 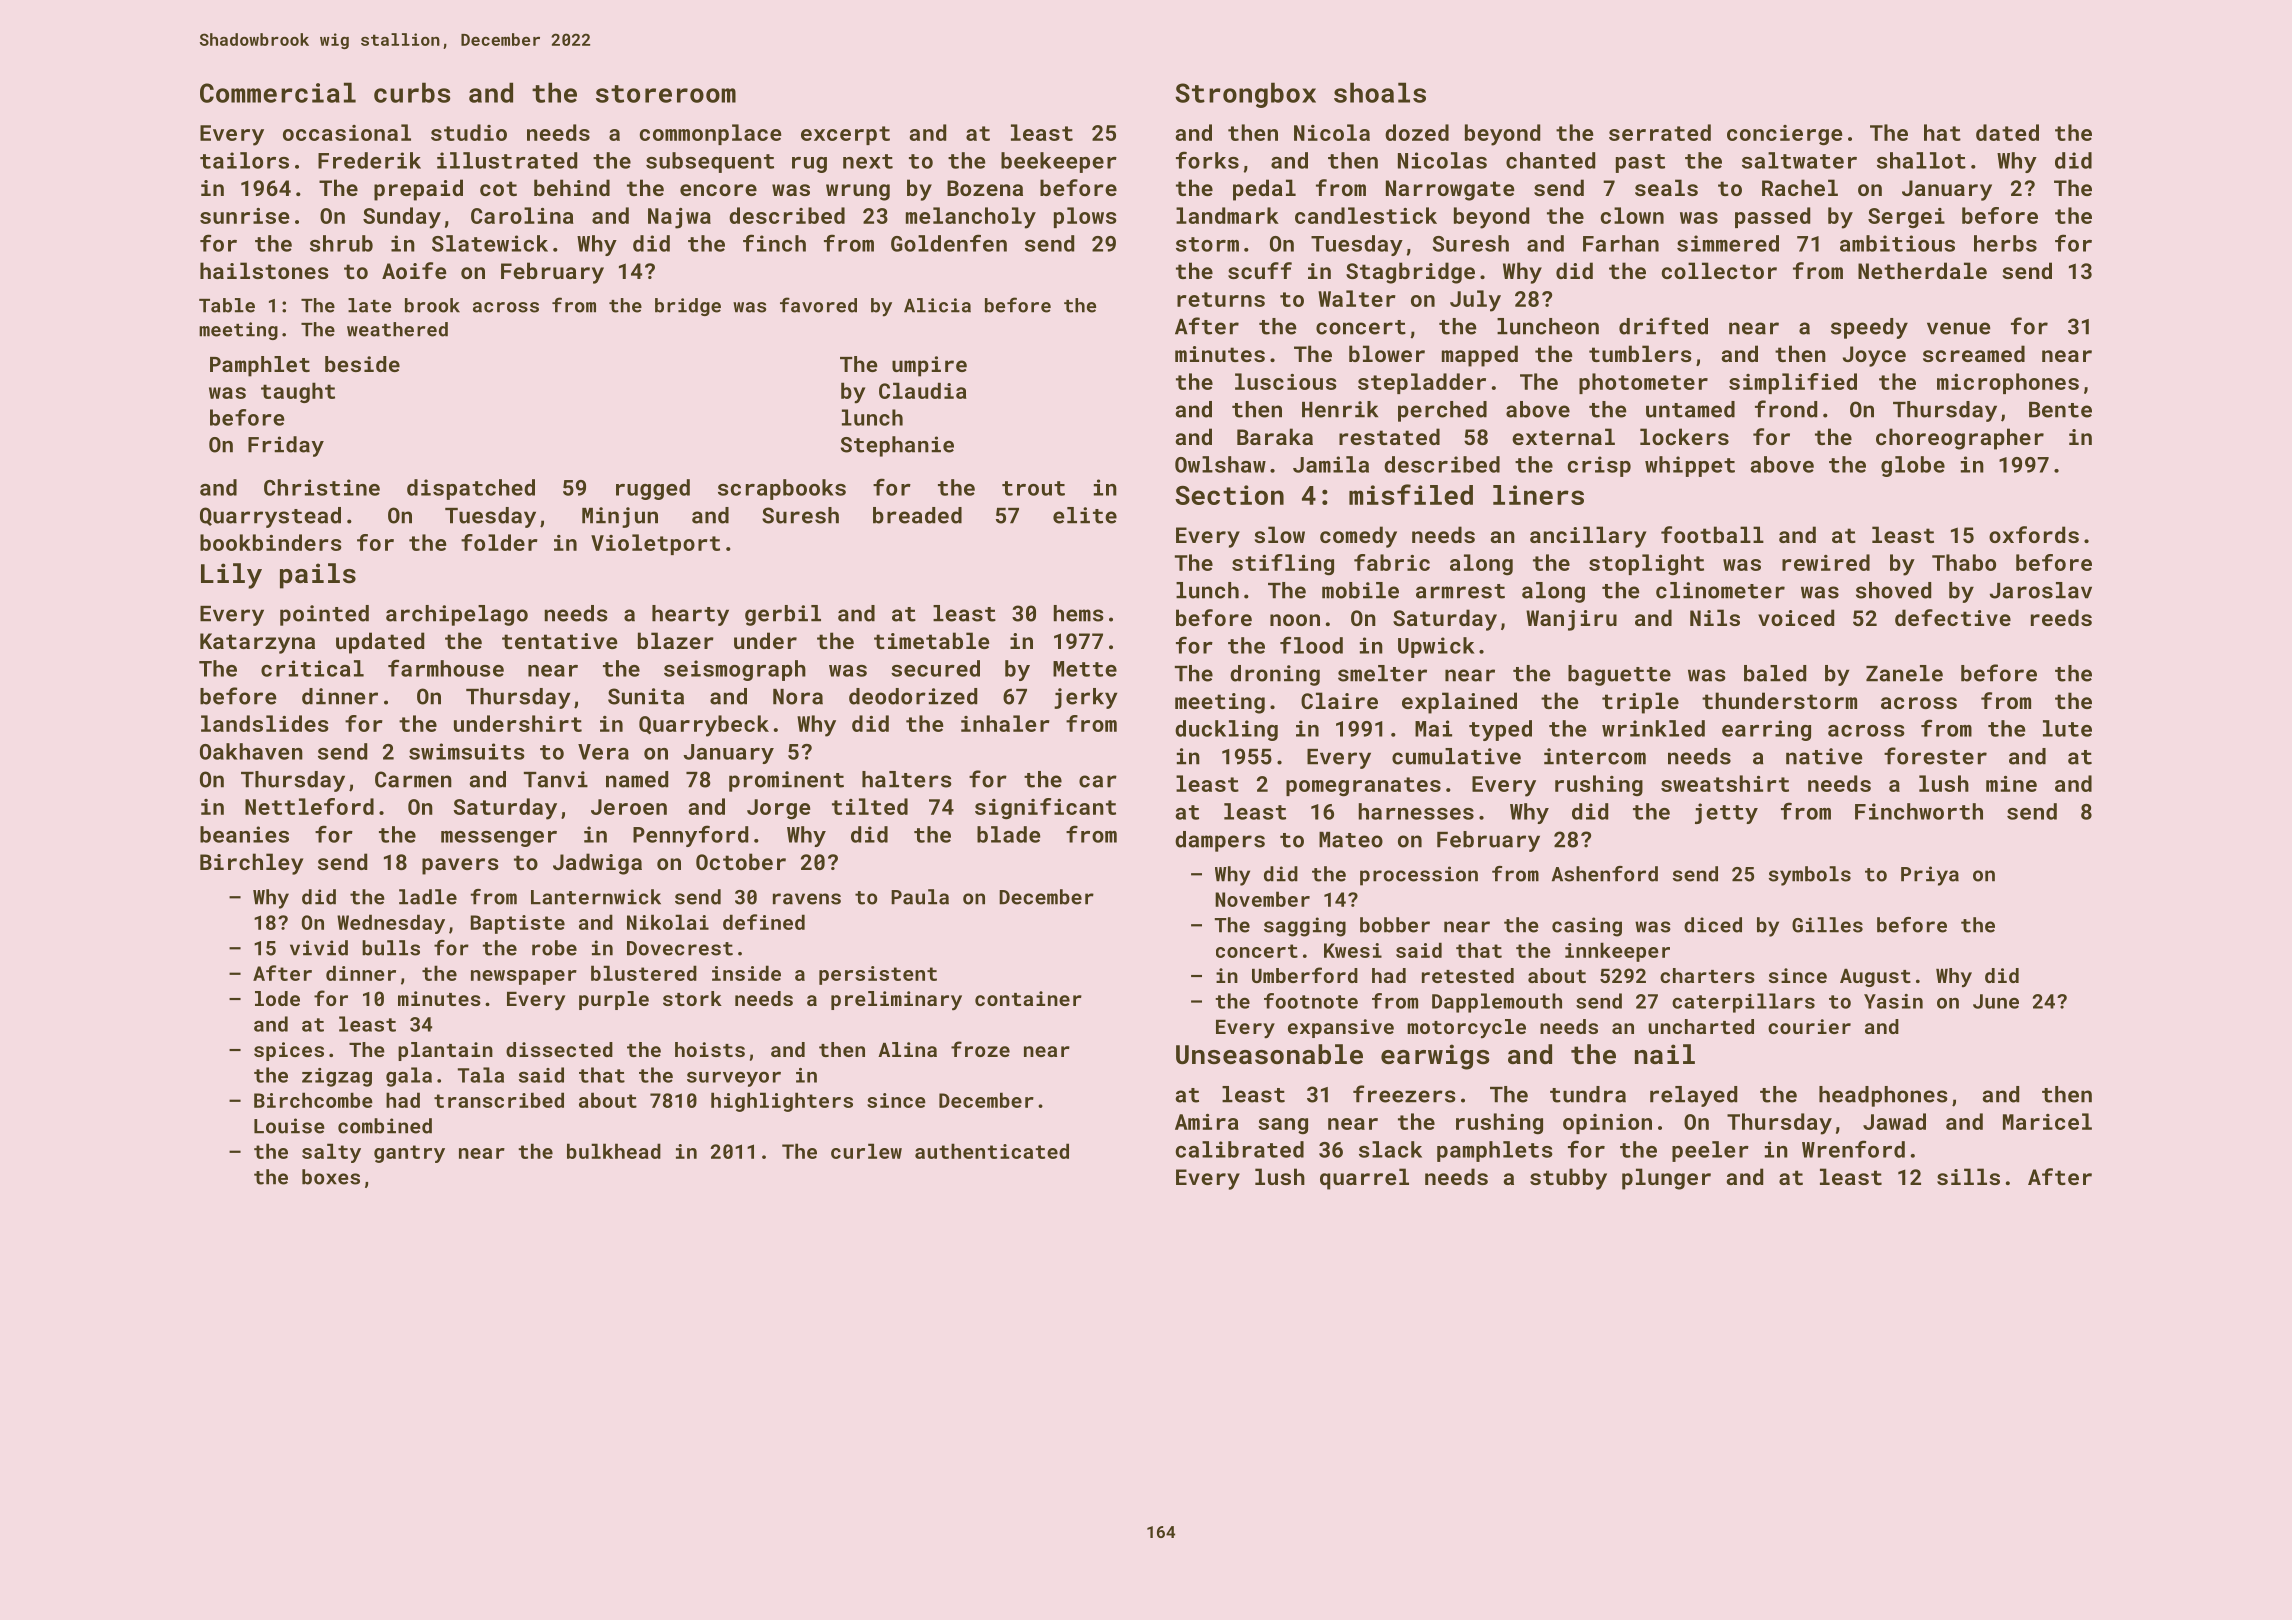 What do you see at coordinates (277, 998) in the image?
I see `lode` at bounding box center [277, 998].
